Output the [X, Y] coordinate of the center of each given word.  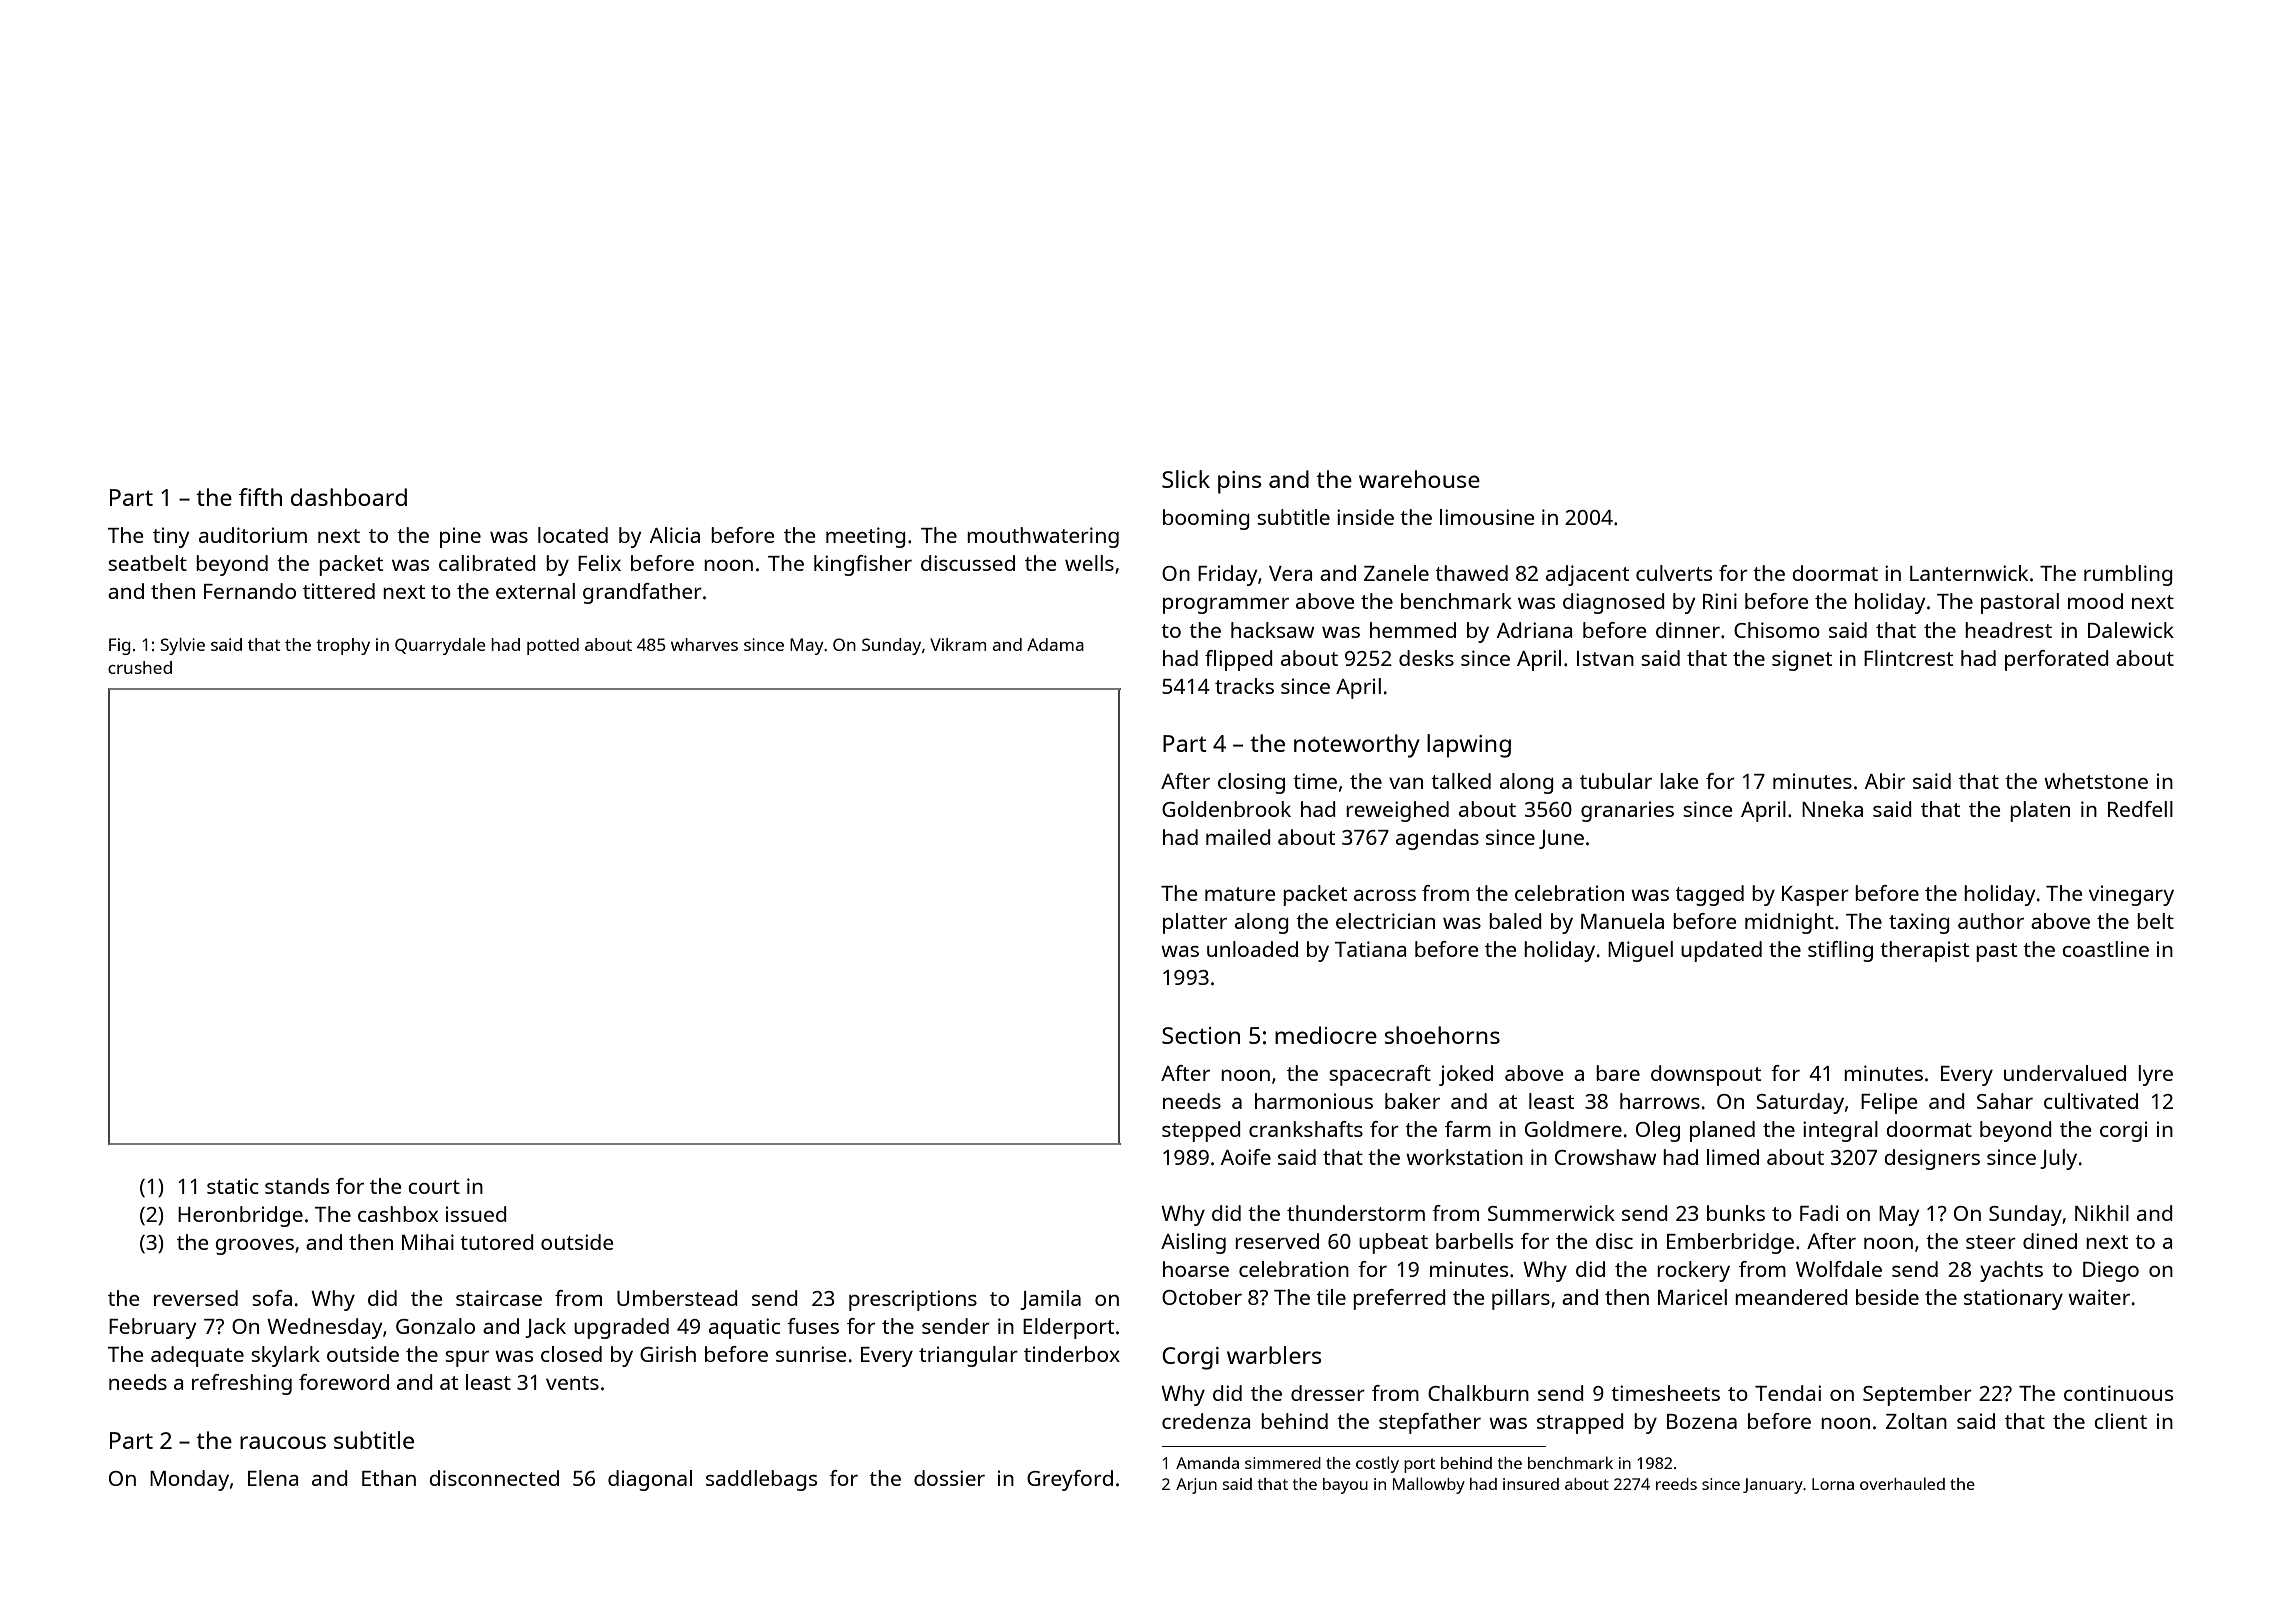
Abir [1885, 781]
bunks [1736, 1213]
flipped [1239, 660]
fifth [260, 497]
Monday [189, 1480]
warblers [1274, 1355]
